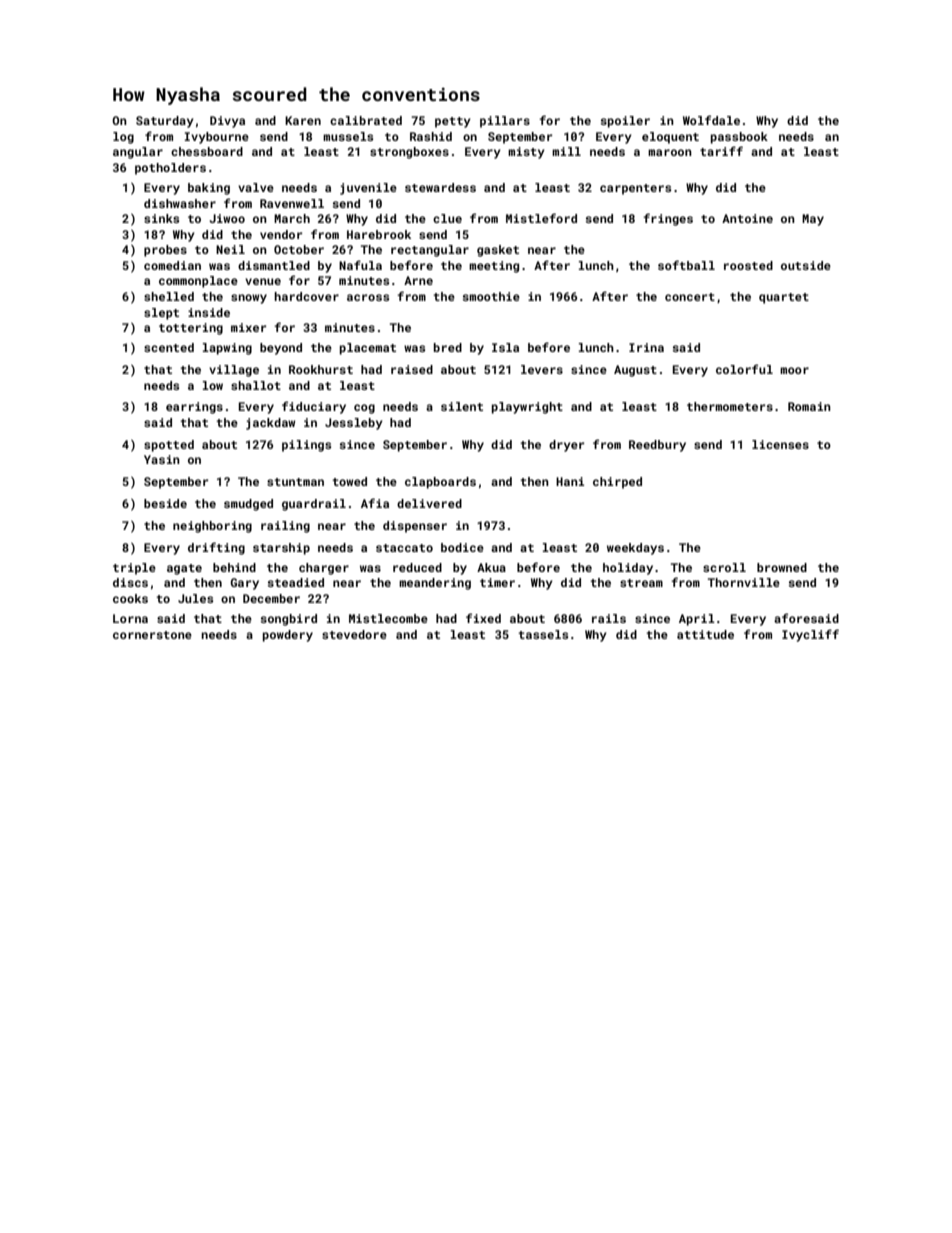 The image size is (952, 1233). What do you see at coordinates (295, 582) in the page?
I see `steadied` at bounding box center [295, 582].
